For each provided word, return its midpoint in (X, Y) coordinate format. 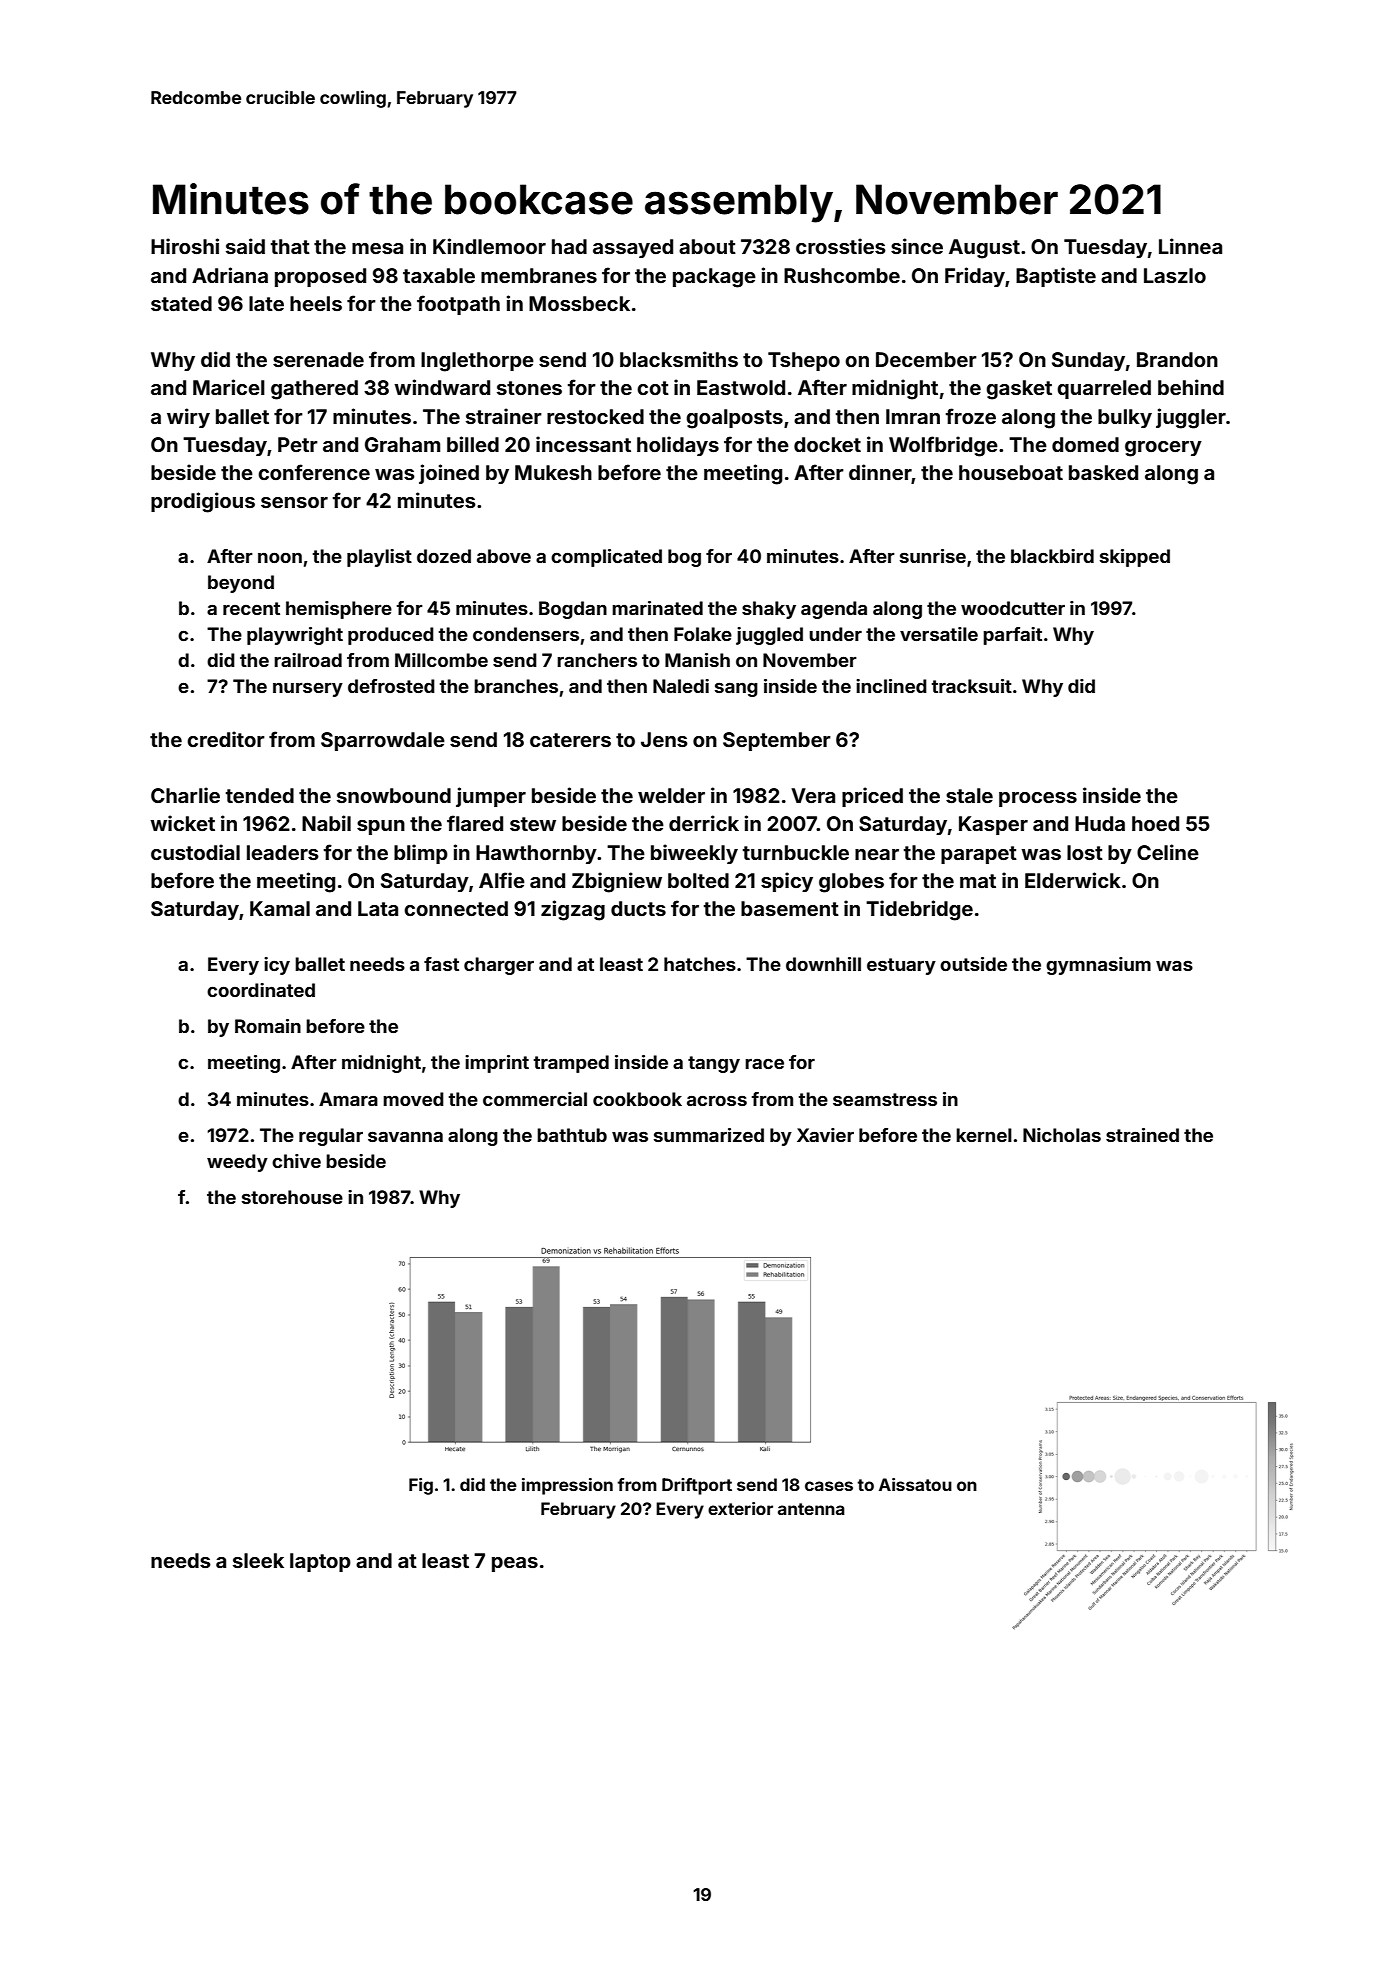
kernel (984, 1135)
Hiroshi (185, 246)
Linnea (1190, 246)
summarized (709, 1135)
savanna (405, 1136)
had (569, 246)
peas (515, 1564)
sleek (258, 1560)
